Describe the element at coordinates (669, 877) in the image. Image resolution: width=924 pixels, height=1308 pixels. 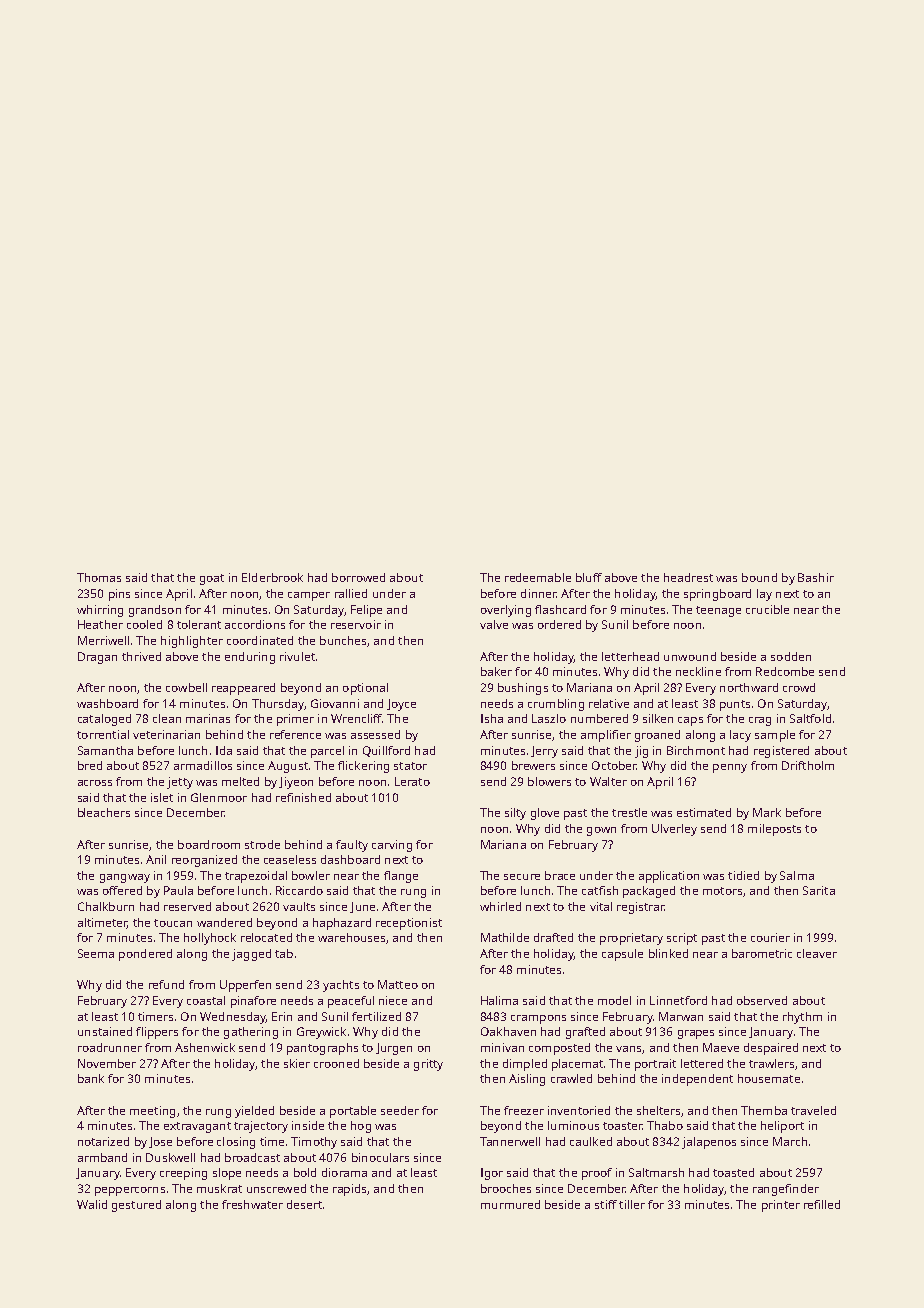
I see `application` at that location.
